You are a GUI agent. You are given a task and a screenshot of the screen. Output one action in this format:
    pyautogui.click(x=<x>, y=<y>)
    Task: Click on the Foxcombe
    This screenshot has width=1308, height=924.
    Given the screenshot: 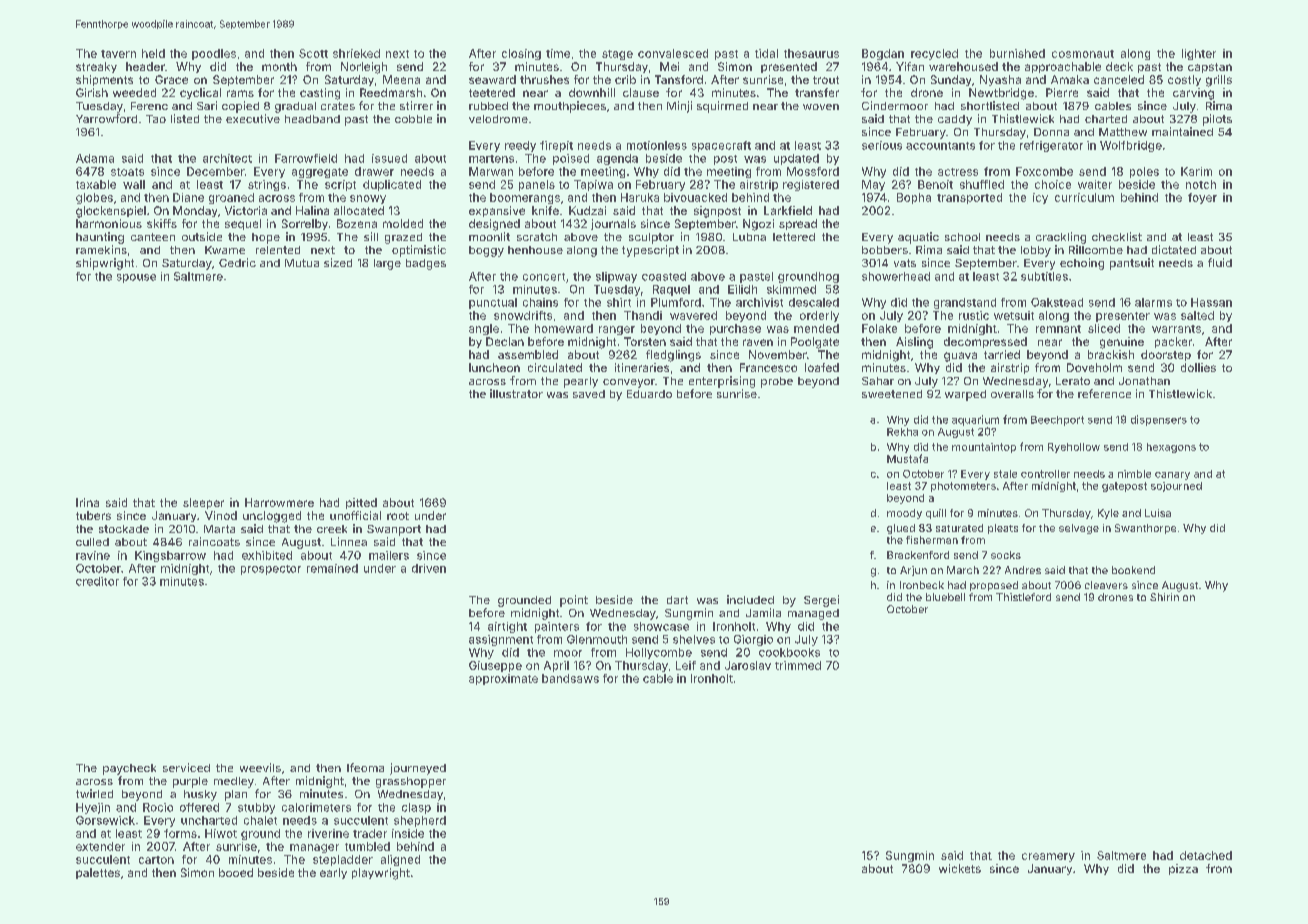 What is the action you would take?
    pyautogui.click(x=1044, y=171)
